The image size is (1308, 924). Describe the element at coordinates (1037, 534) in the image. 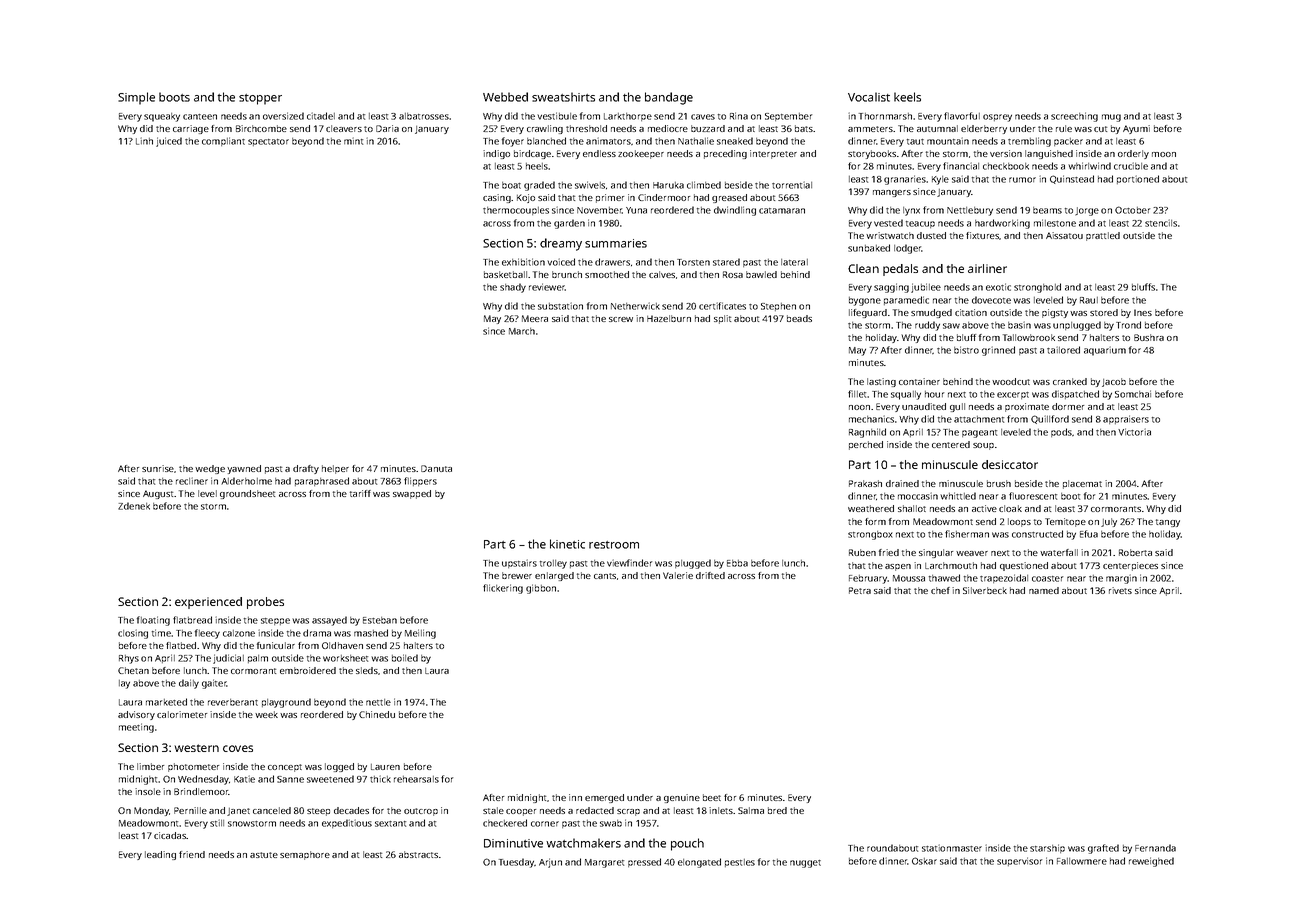

I see `constructed` at that location.
